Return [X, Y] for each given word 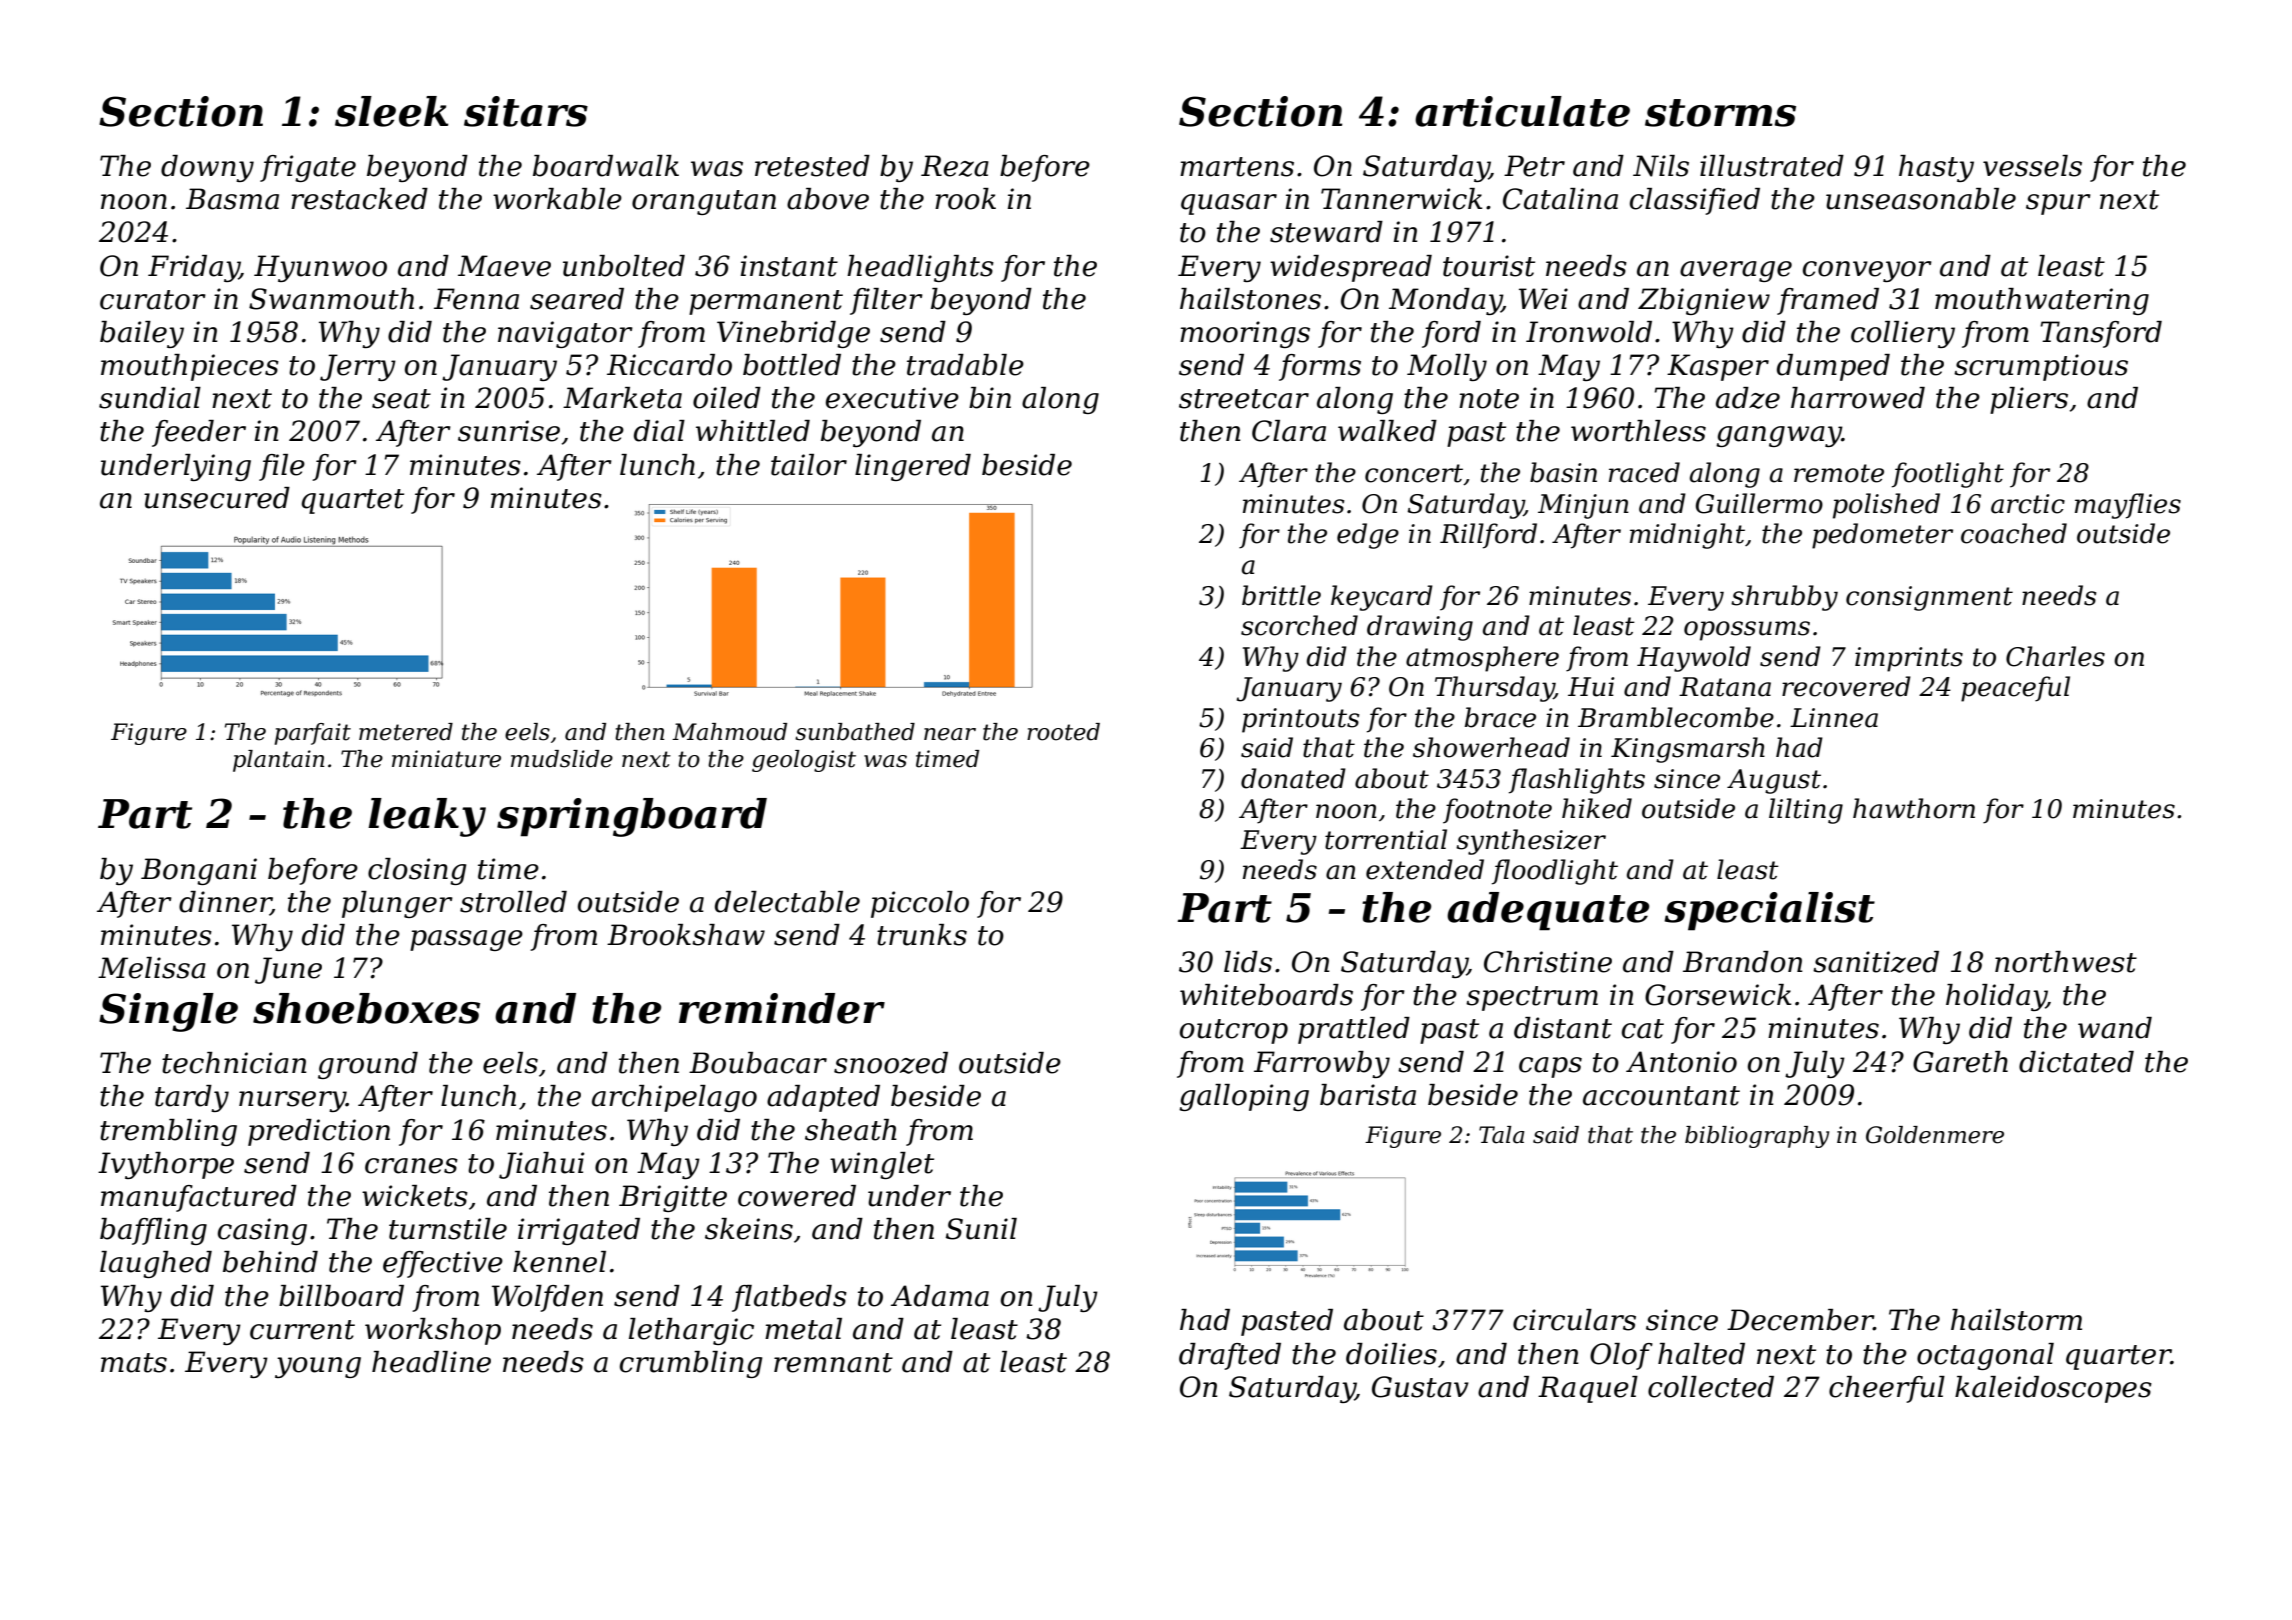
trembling [168, 1132]
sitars [526, 111]
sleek [391, 111]
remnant [833, 1363]
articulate [1522, 111]
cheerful [1887, 1389]
